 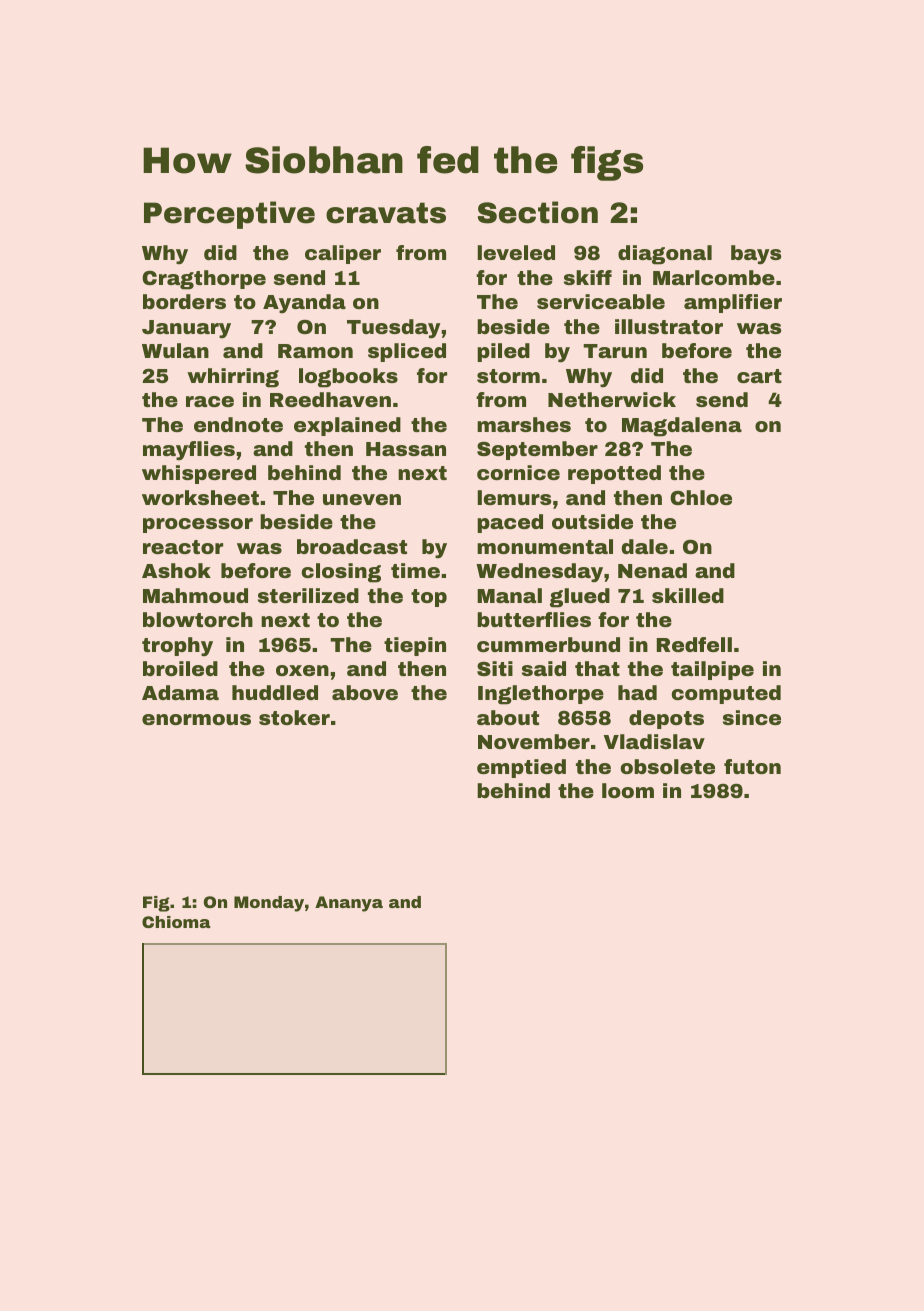 I want to click on cart, so click(x=759, y=376).
